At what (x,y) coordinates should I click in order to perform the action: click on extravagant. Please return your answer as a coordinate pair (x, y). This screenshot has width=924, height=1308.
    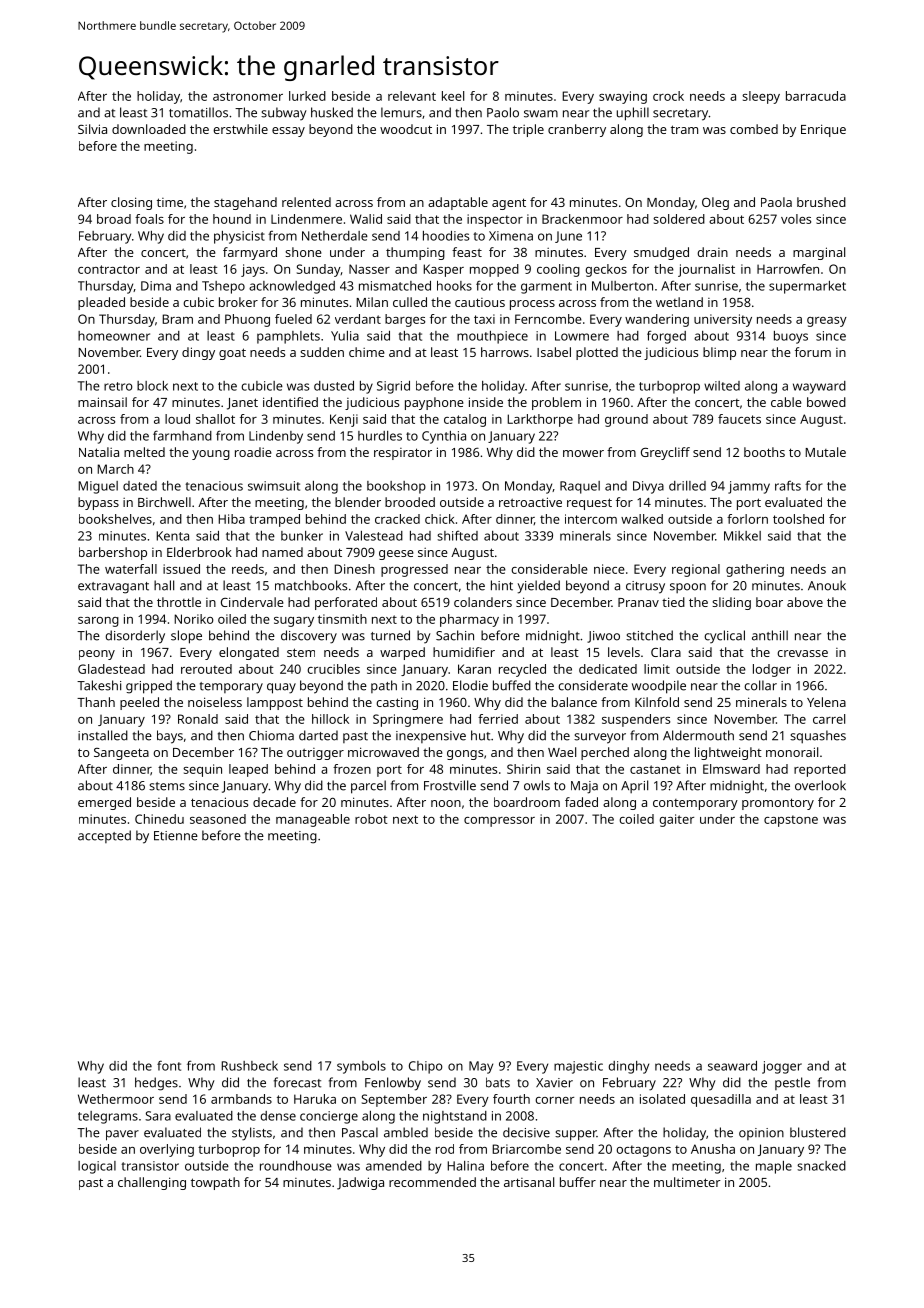
    Looking at the image, I should click on (113, 588).
